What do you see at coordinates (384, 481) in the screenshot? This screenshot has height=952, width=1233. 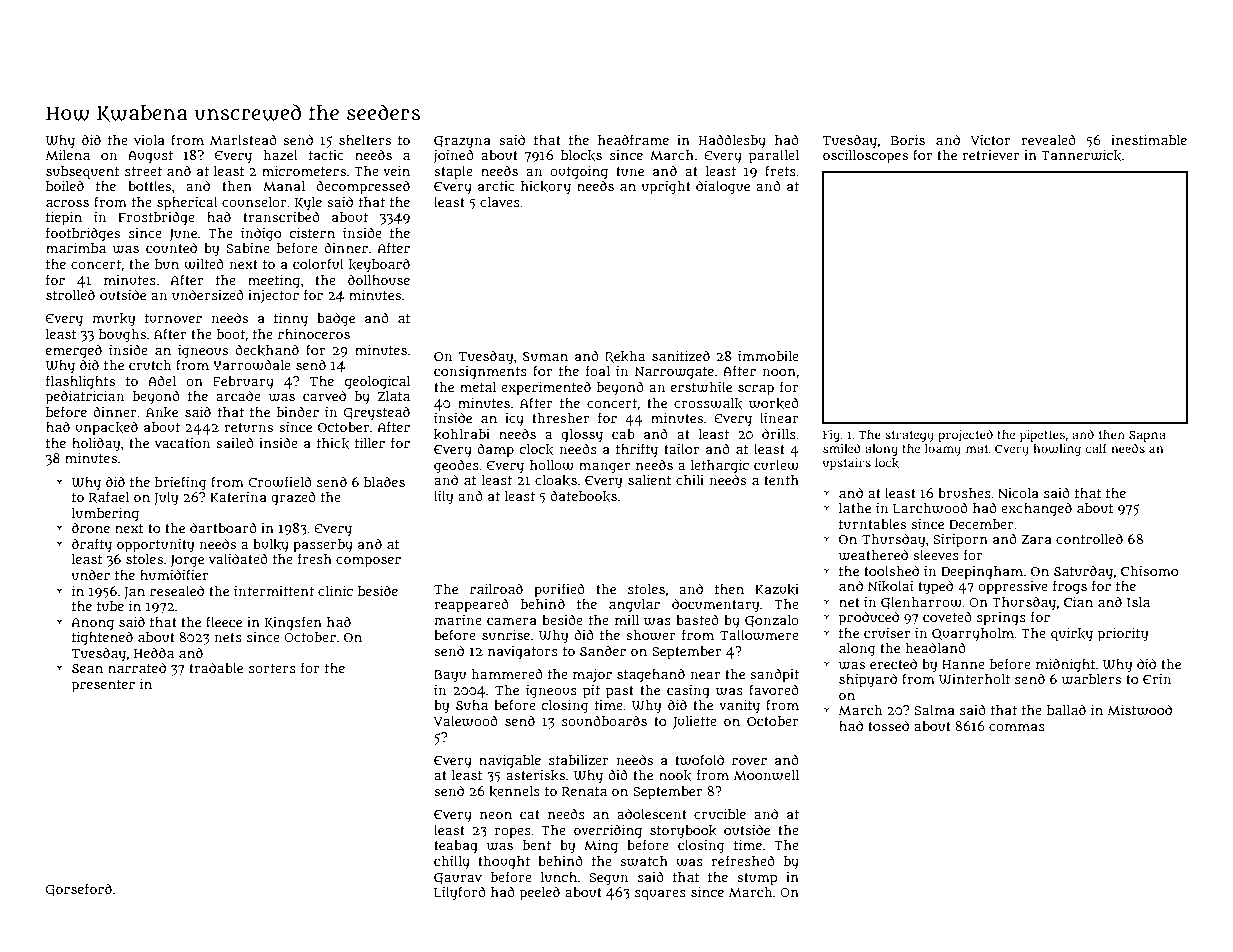 I see `blades` at bounding box center [384, 481].
